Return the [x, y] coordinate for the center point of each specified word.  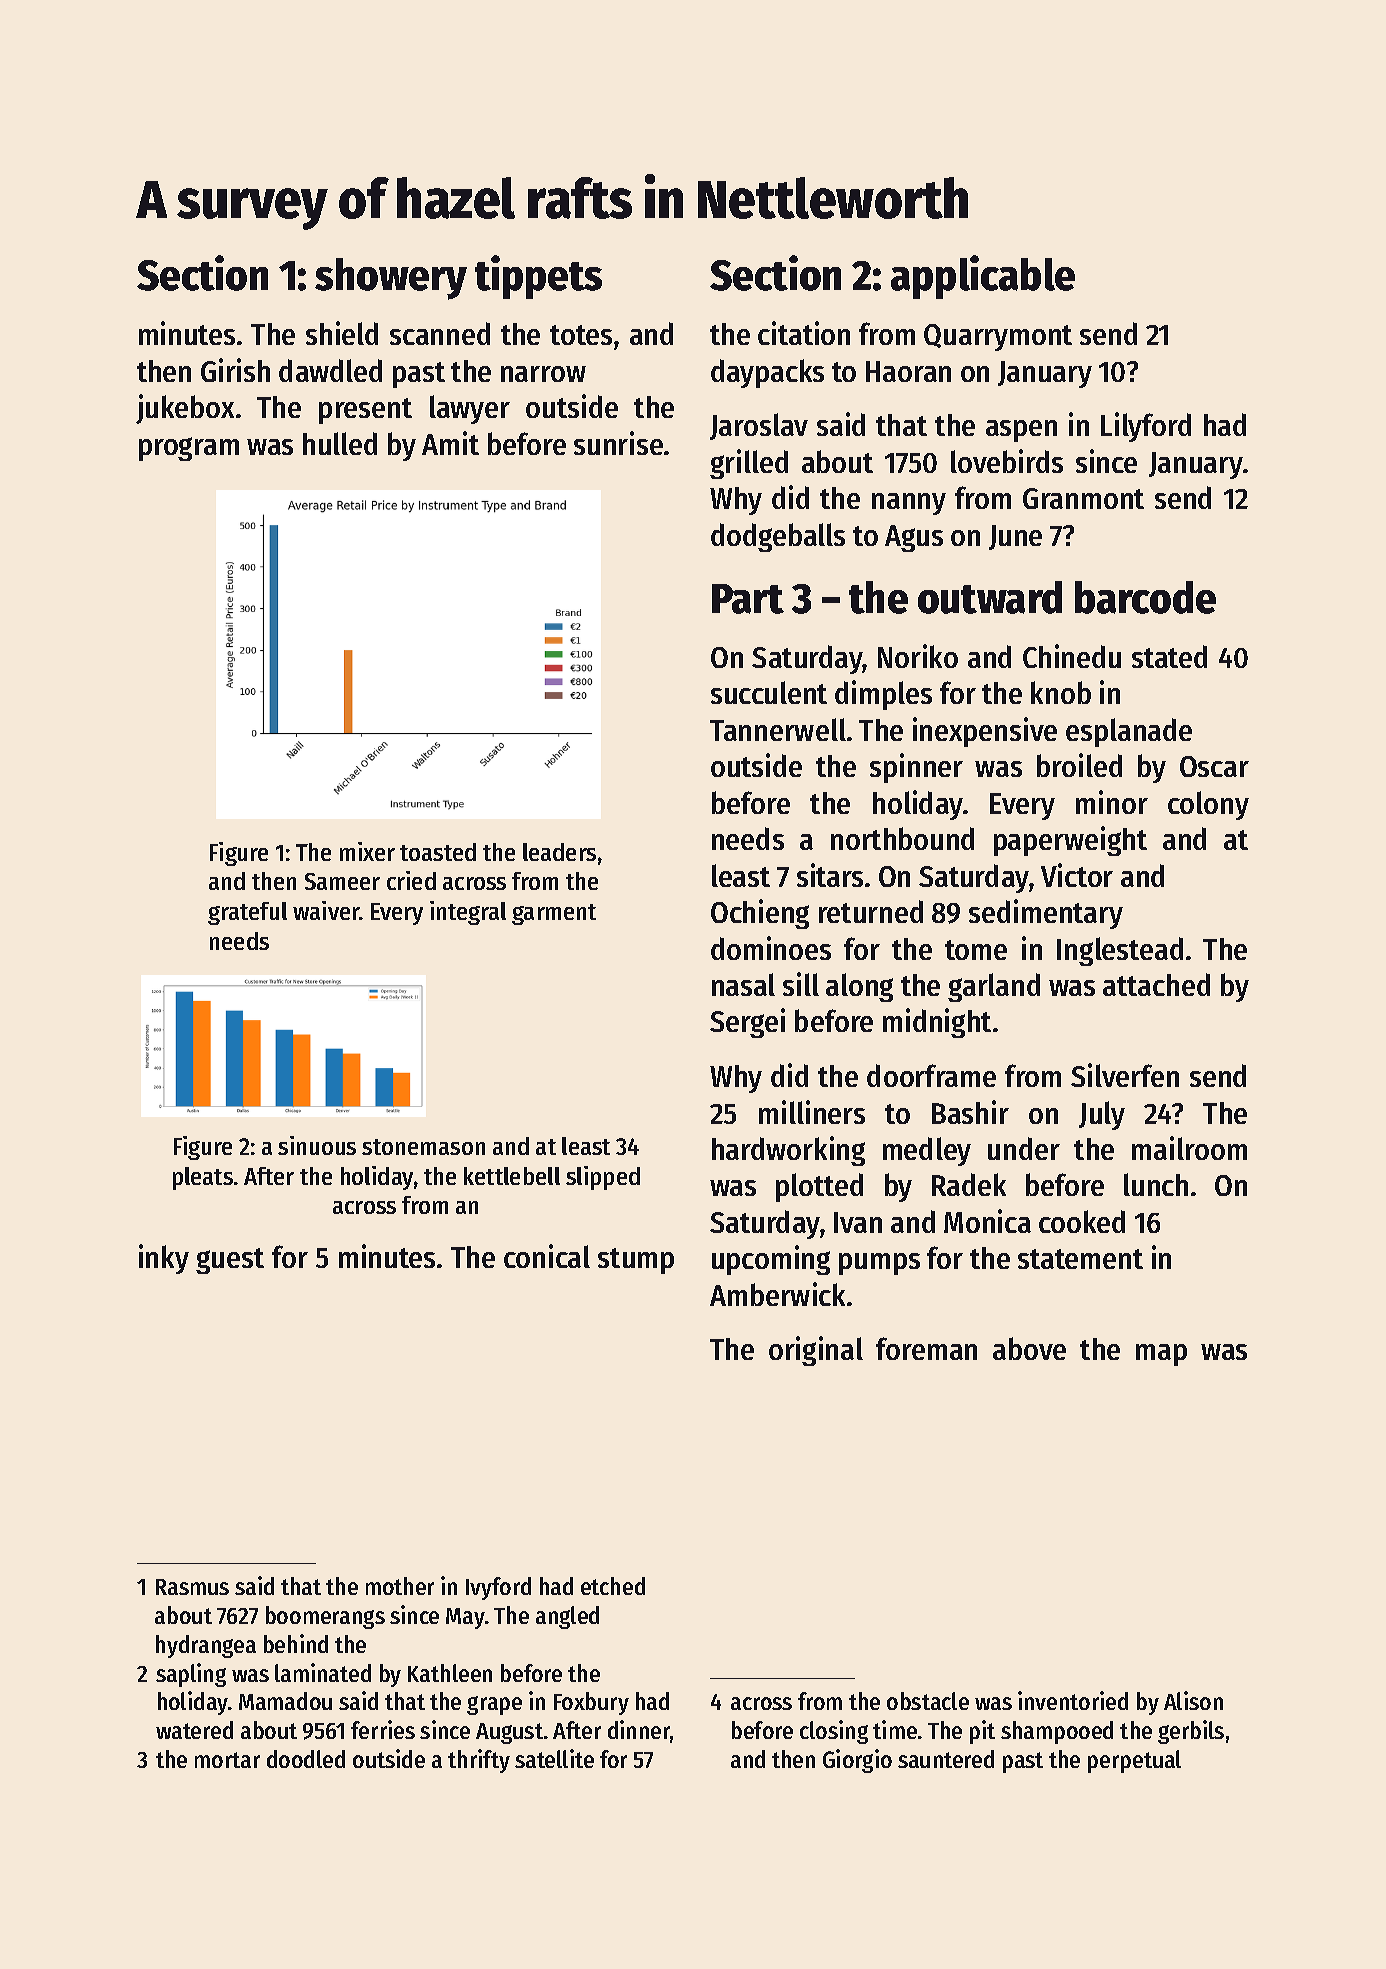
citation [804, 333]
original [816, 1351]
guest [230, 1261]
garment [554, 914]
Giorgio [857, 1761]
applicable [983, 277]
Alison [1193, 1700]
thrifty [479, 1761]
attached [1156, 984]
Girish [235, 370]
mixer [367, 851]
